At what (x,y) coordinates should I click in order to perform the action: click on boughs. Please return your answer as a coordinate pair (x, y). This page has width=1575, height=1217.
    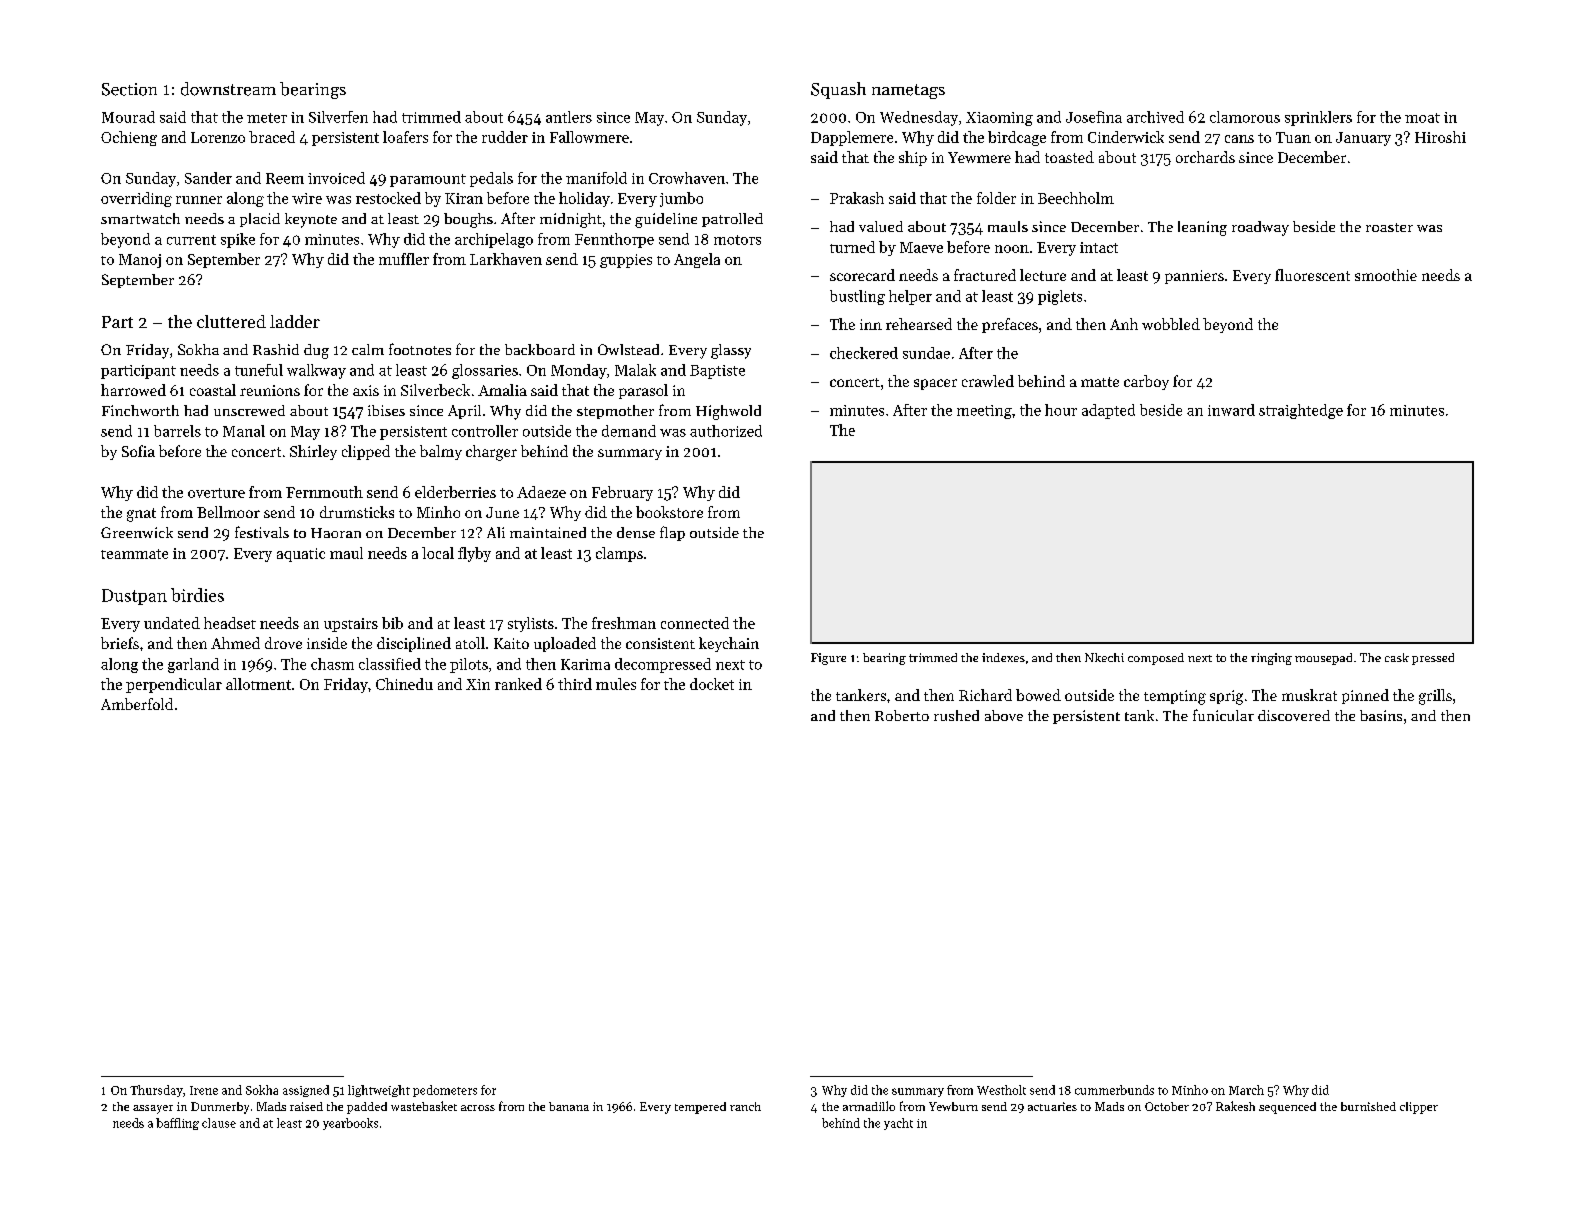
    Looking at the image, I should click on (468, 220).
